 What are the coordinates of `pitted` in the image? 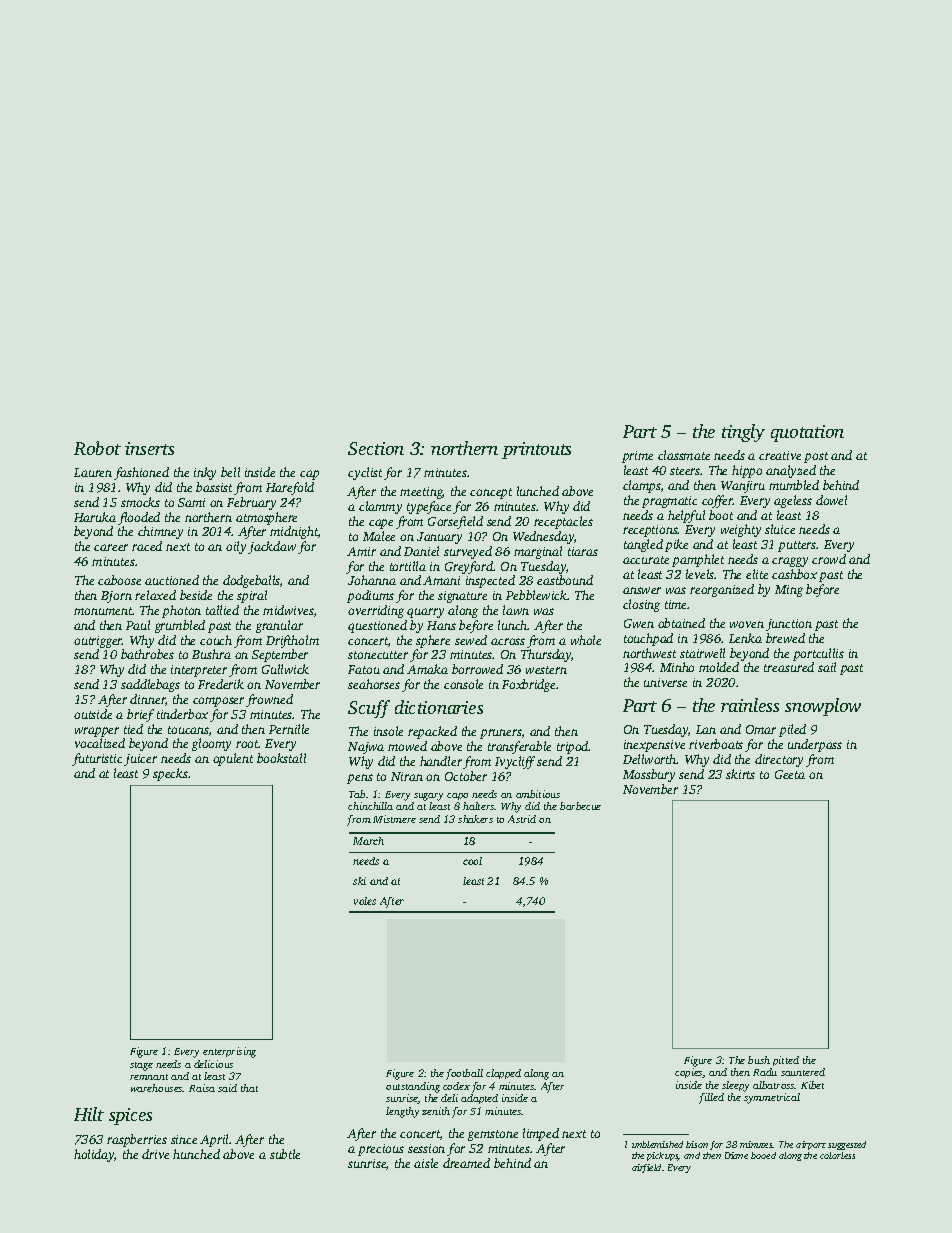 It's located at (786, 1061).
